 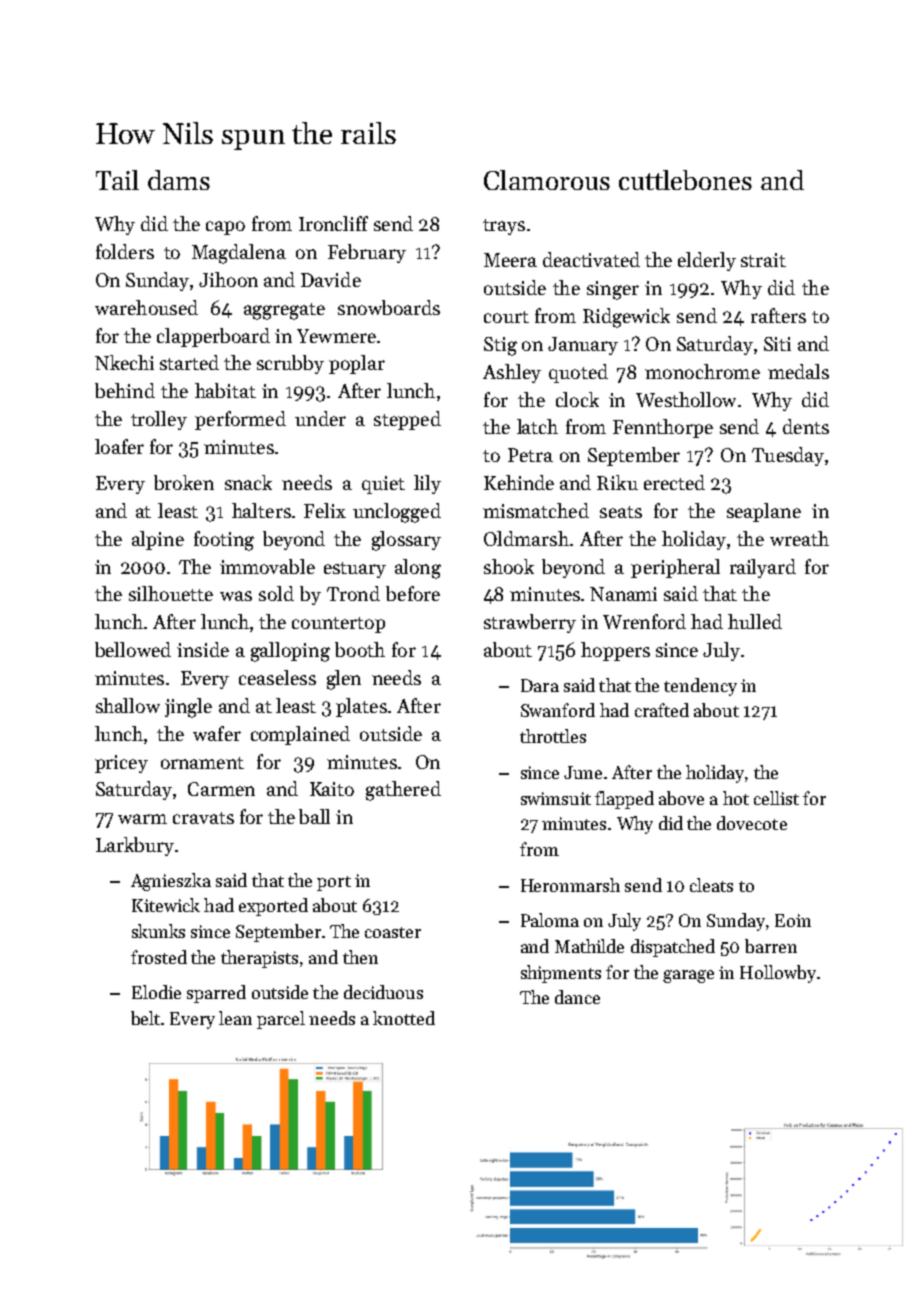 What do you see at coordinates (806, 426) in the document?
I see `dents` at bounding box center [806, 426].
